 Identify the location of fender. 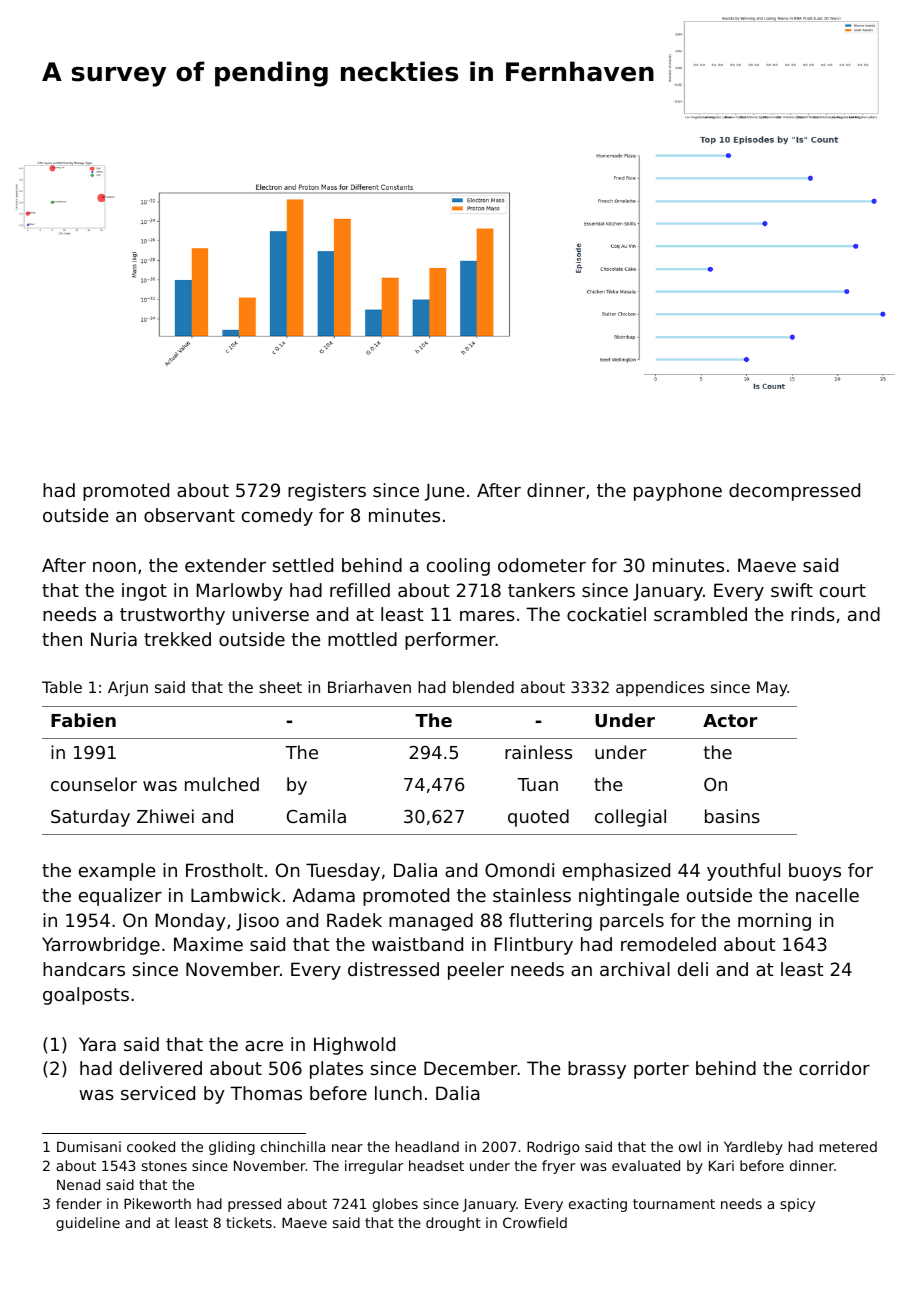
(79, 1203).
